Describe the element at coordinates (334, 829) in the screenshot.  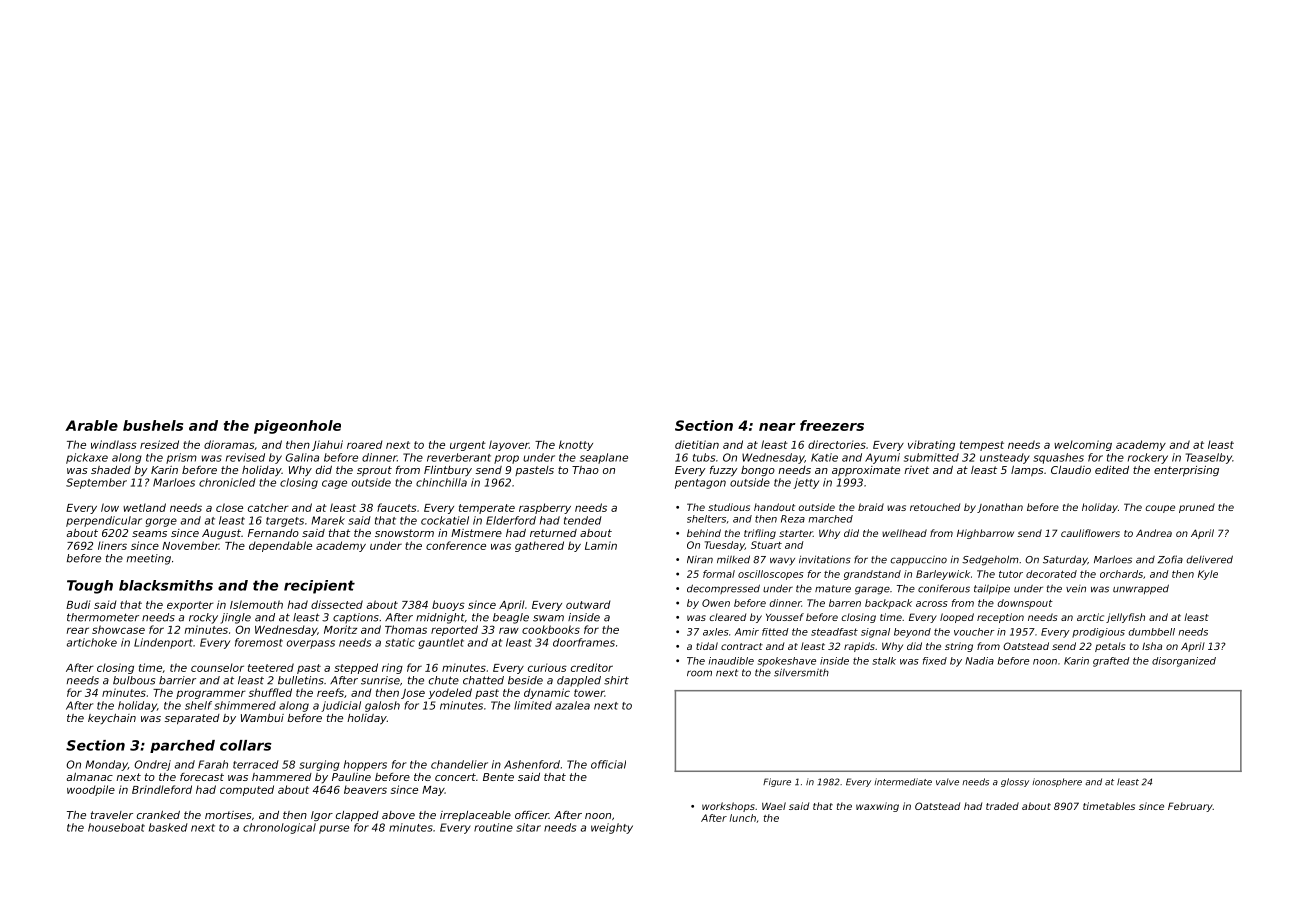
I see `purse` at that location.
